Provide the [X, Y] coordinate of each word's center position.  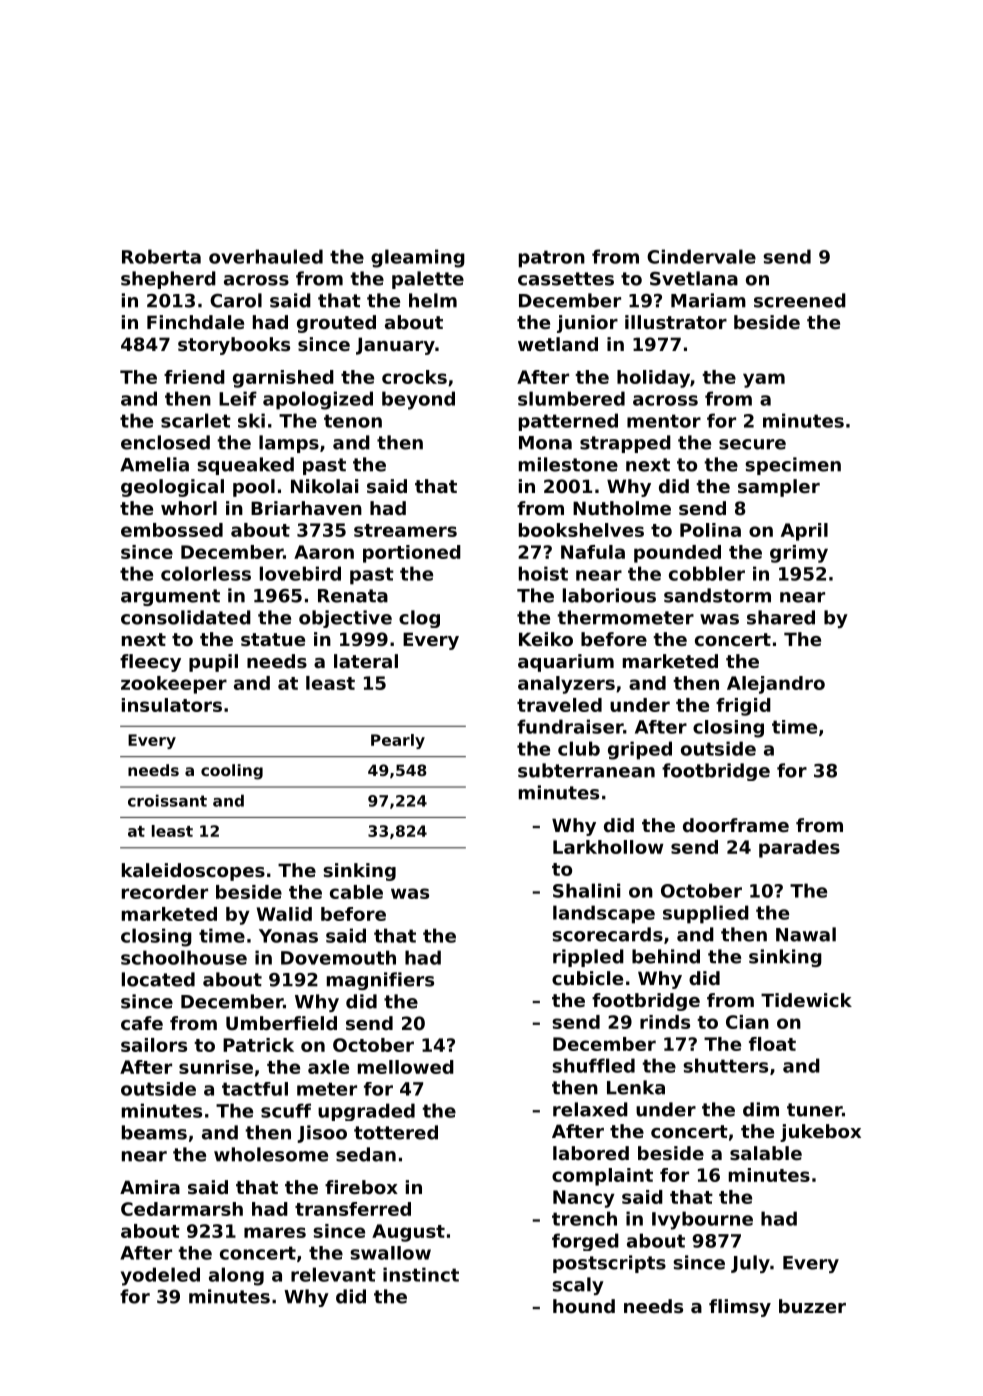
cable [356, 892]
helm [433, 300]
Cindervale [701, 256]
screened [800, 300]
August [408, 1233]
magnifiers [380, 981]
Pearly [398, 741]
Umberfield [281, 1023]
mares [275, 1232]
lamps [289, 444]
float [772, 1044]
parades [799, 849]
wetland [558, 344]
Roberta [161, 256]
